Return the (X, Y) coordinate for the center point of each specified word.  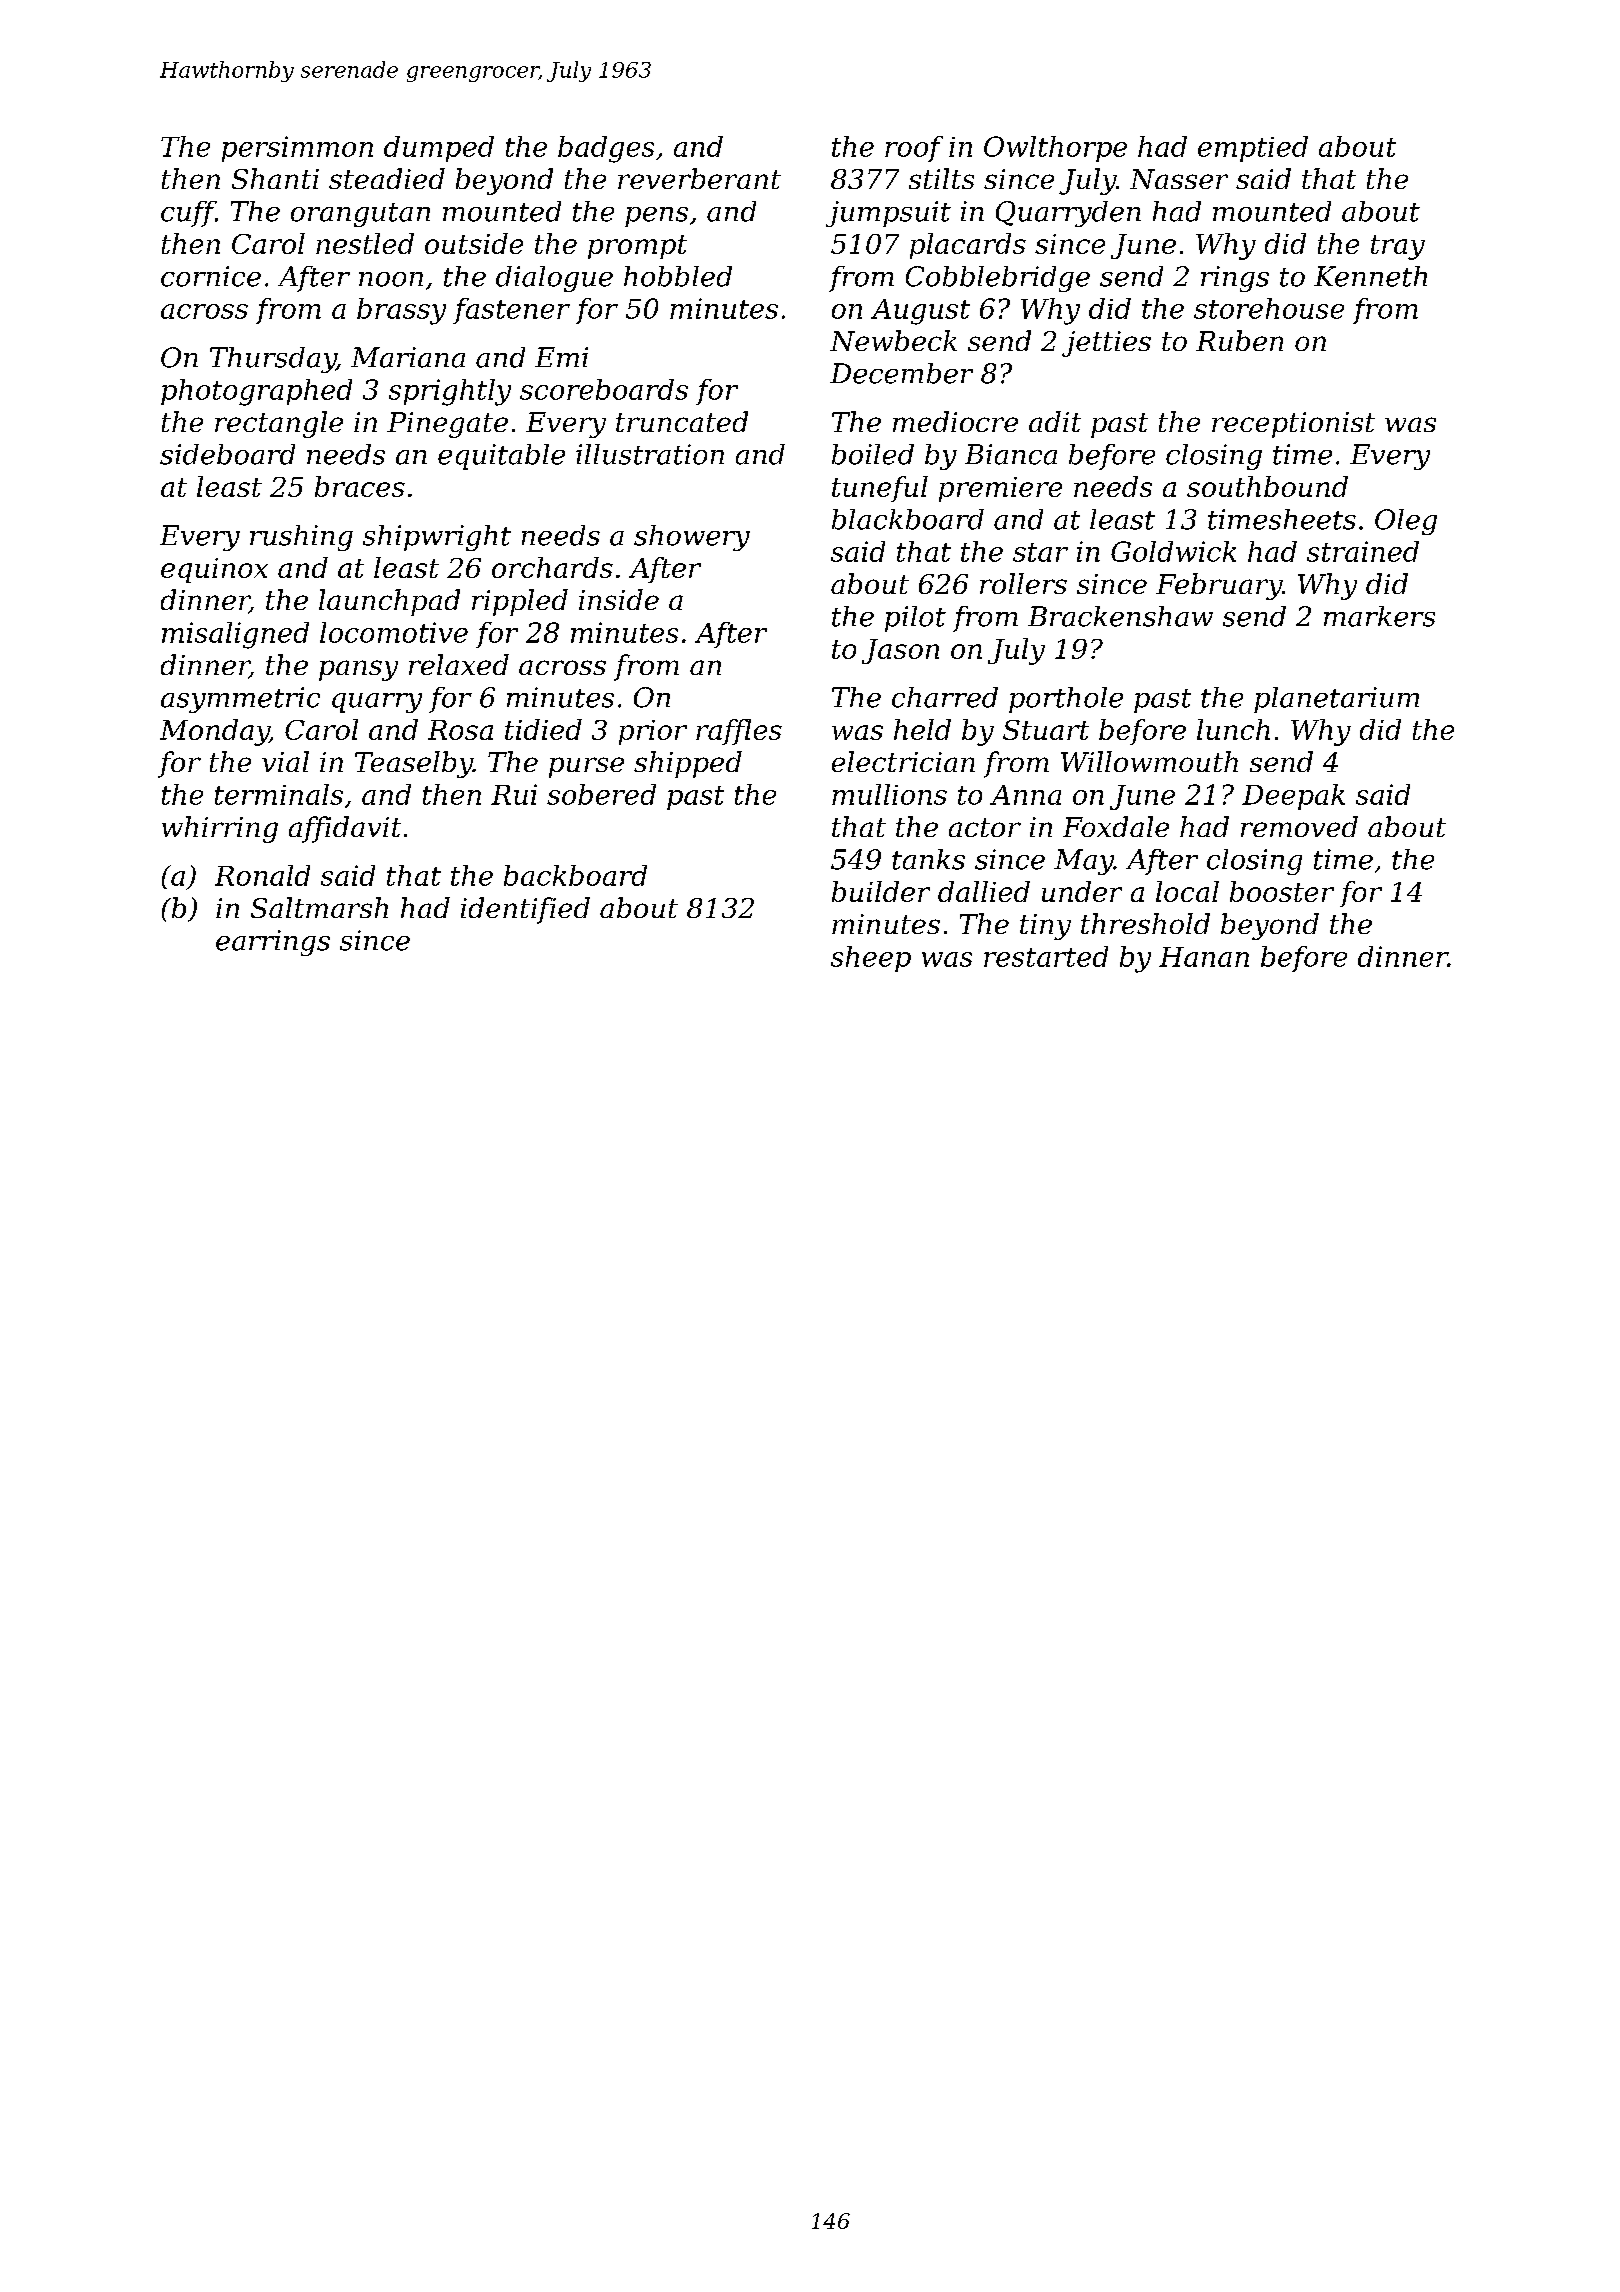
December (901, 373)
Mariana (408, 357)
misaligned (235, 635)
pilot (915, 619)
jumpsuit (888, 214)
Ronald (262, 875)
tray (1398, 247)
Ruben (1239, 340)
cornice (211, 276)
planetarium (1336, 700)
